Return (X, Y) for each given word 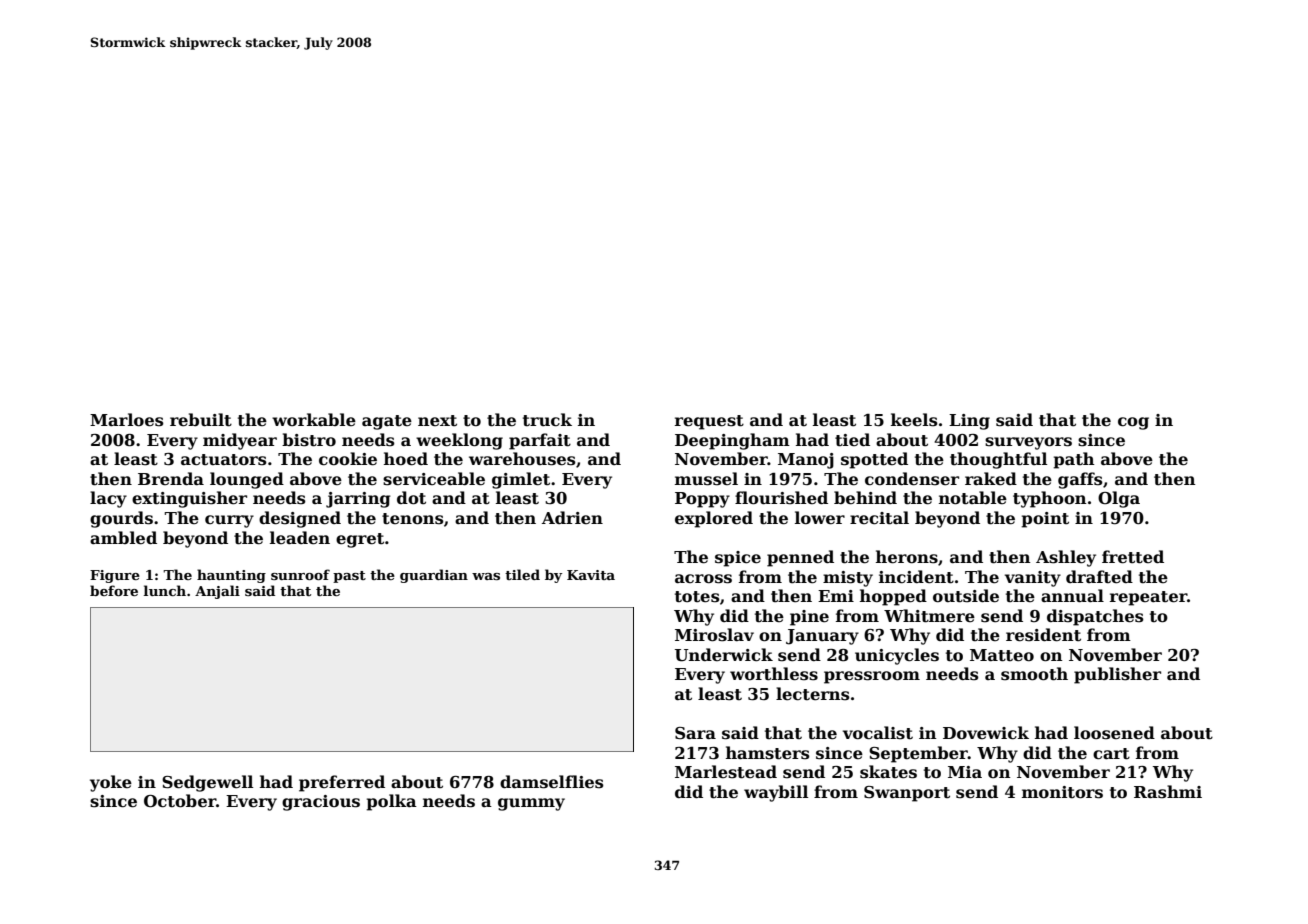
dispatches (1095, 617)
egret (360, 540)
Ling (969, 422)
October (180, 801)
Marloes (127, 420)
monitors (1062, 792)
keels (914, 420)
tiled (522, 574)
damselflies (552, 782)
